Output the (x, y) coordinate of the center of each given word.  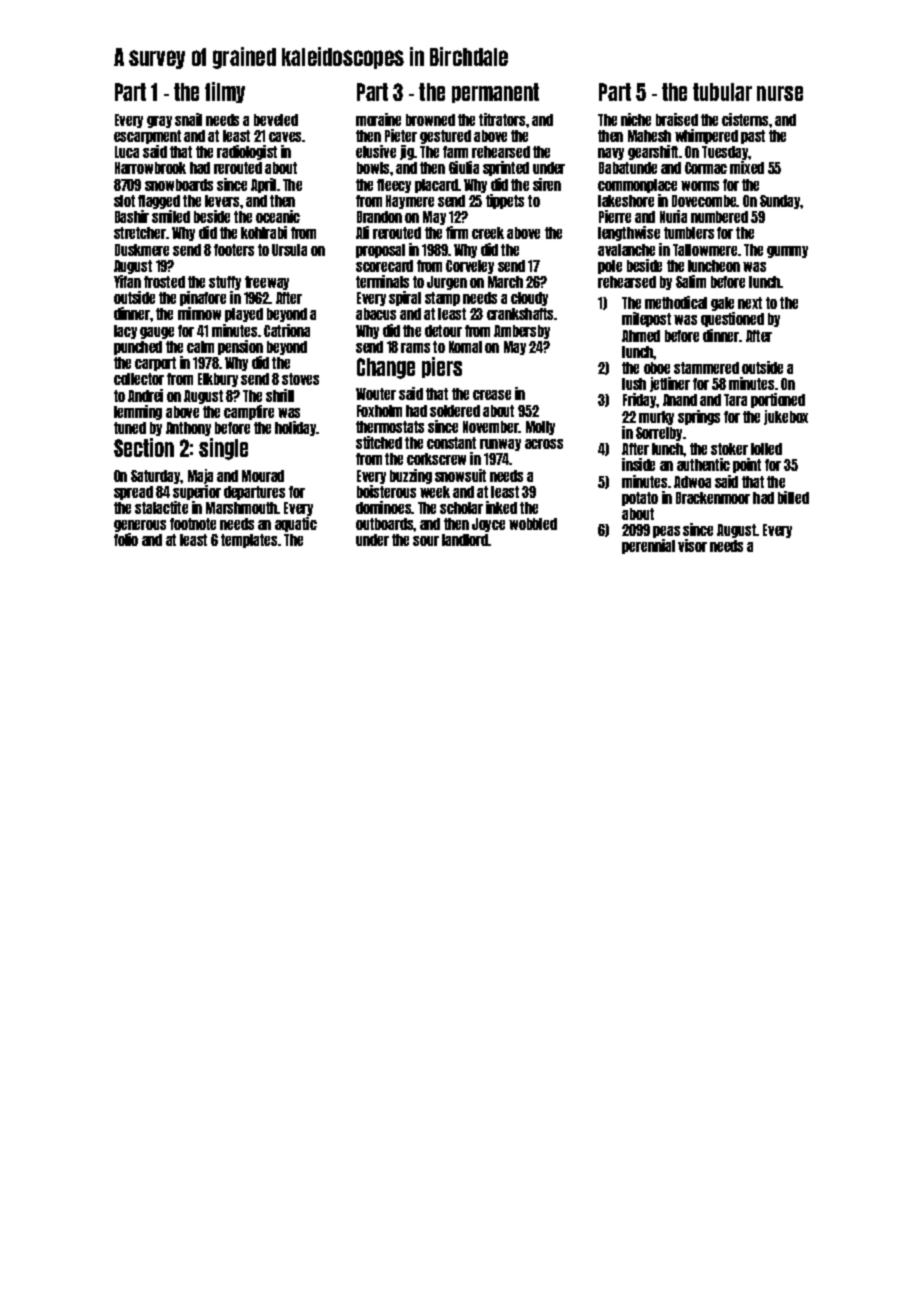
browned (430, 120)
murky (656, 418)
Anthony (188, 429)
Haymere (410, 202)
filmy (225, 92)
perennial (648, 546)
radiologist (247, 152)
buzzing (411, 476)
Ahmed (641, 336)
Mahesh (649, 136)
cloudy (529, 299)
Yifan (127, 281)
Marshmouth (241, 508)
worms (700, 186)
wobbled (533, 524)
